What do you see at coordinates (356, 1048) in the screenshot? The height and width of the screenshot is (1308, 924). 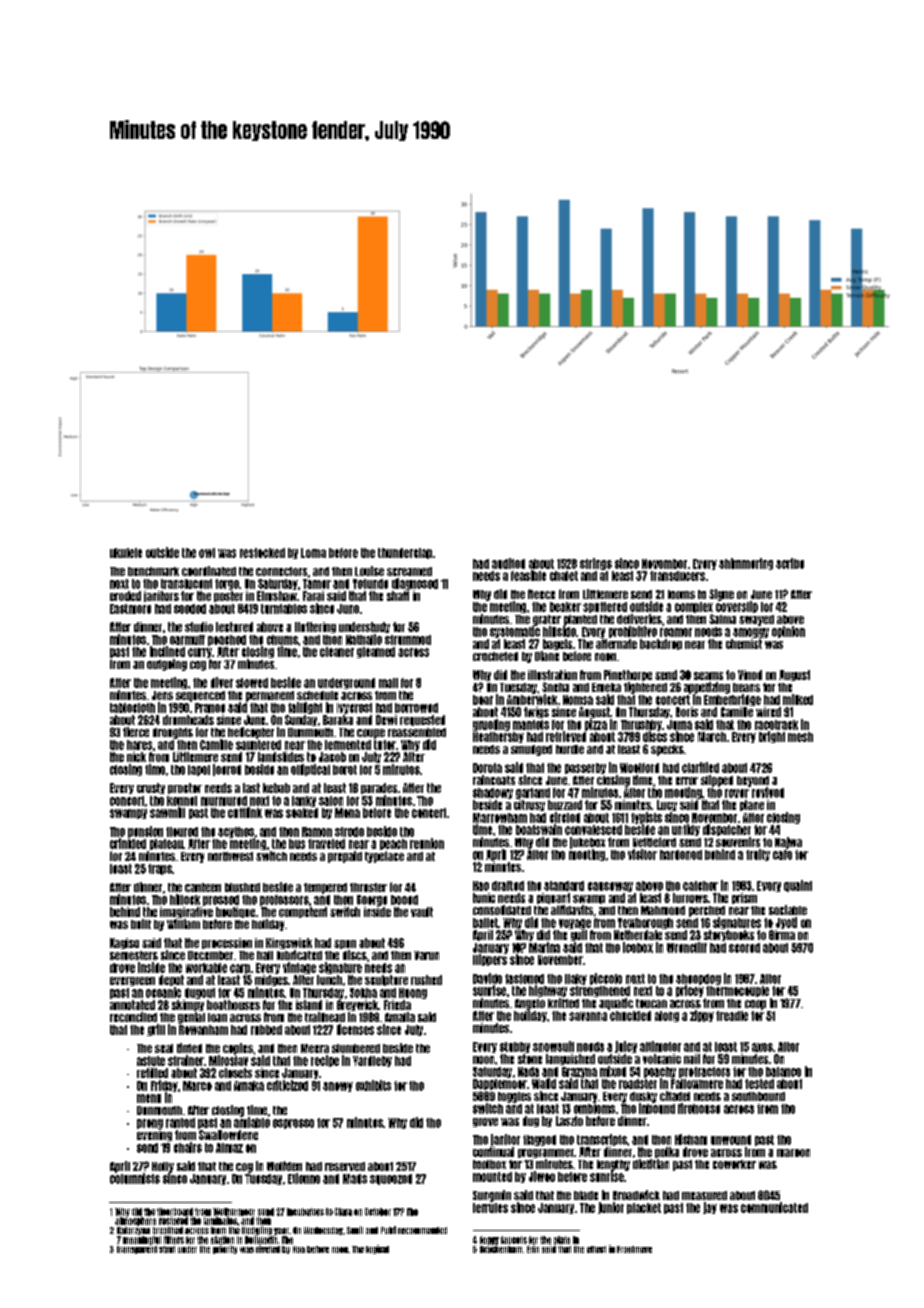 I see `slumbered` at bounding box center [356, 1048].
